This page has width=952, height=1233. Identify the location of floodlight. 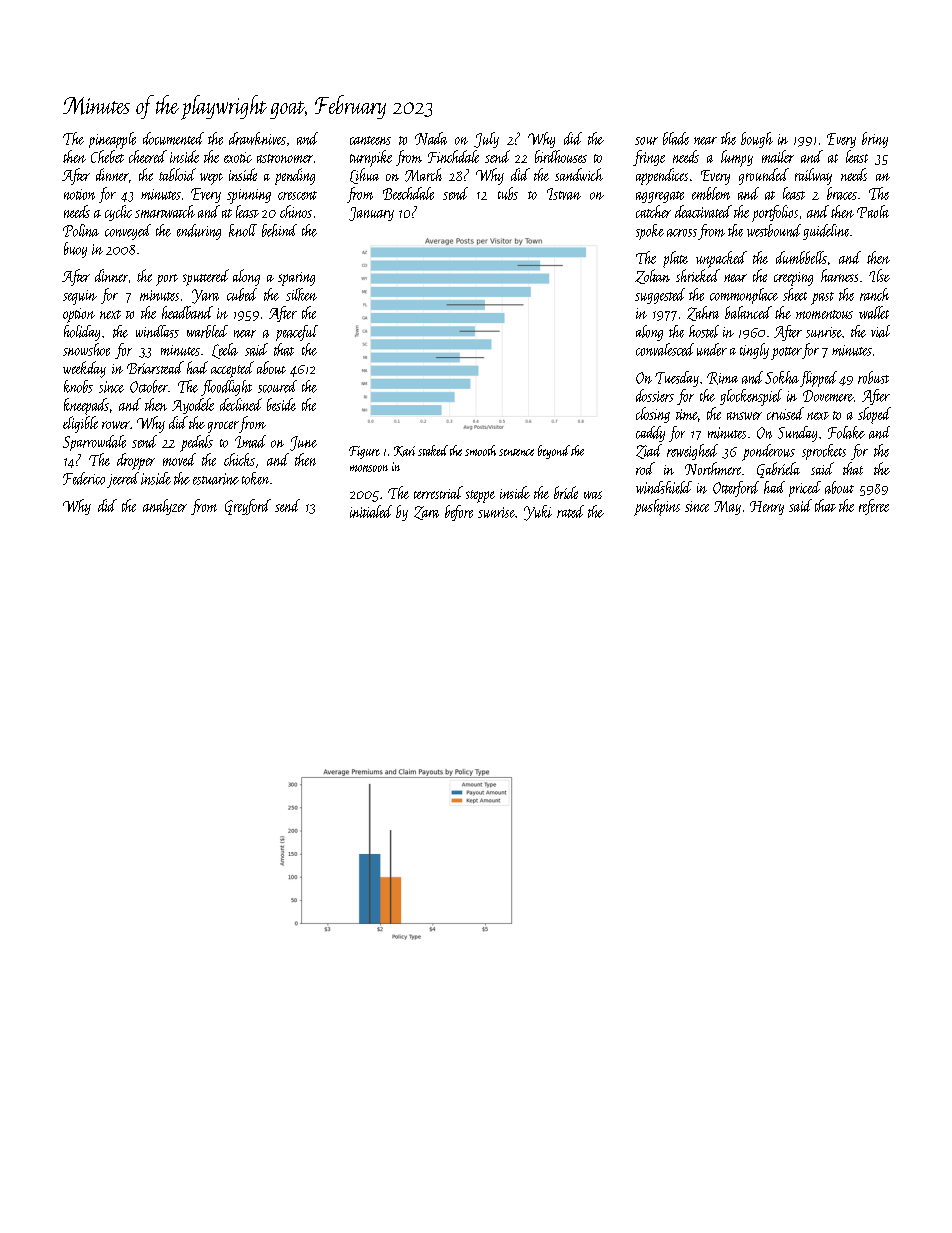
(226, 388).
